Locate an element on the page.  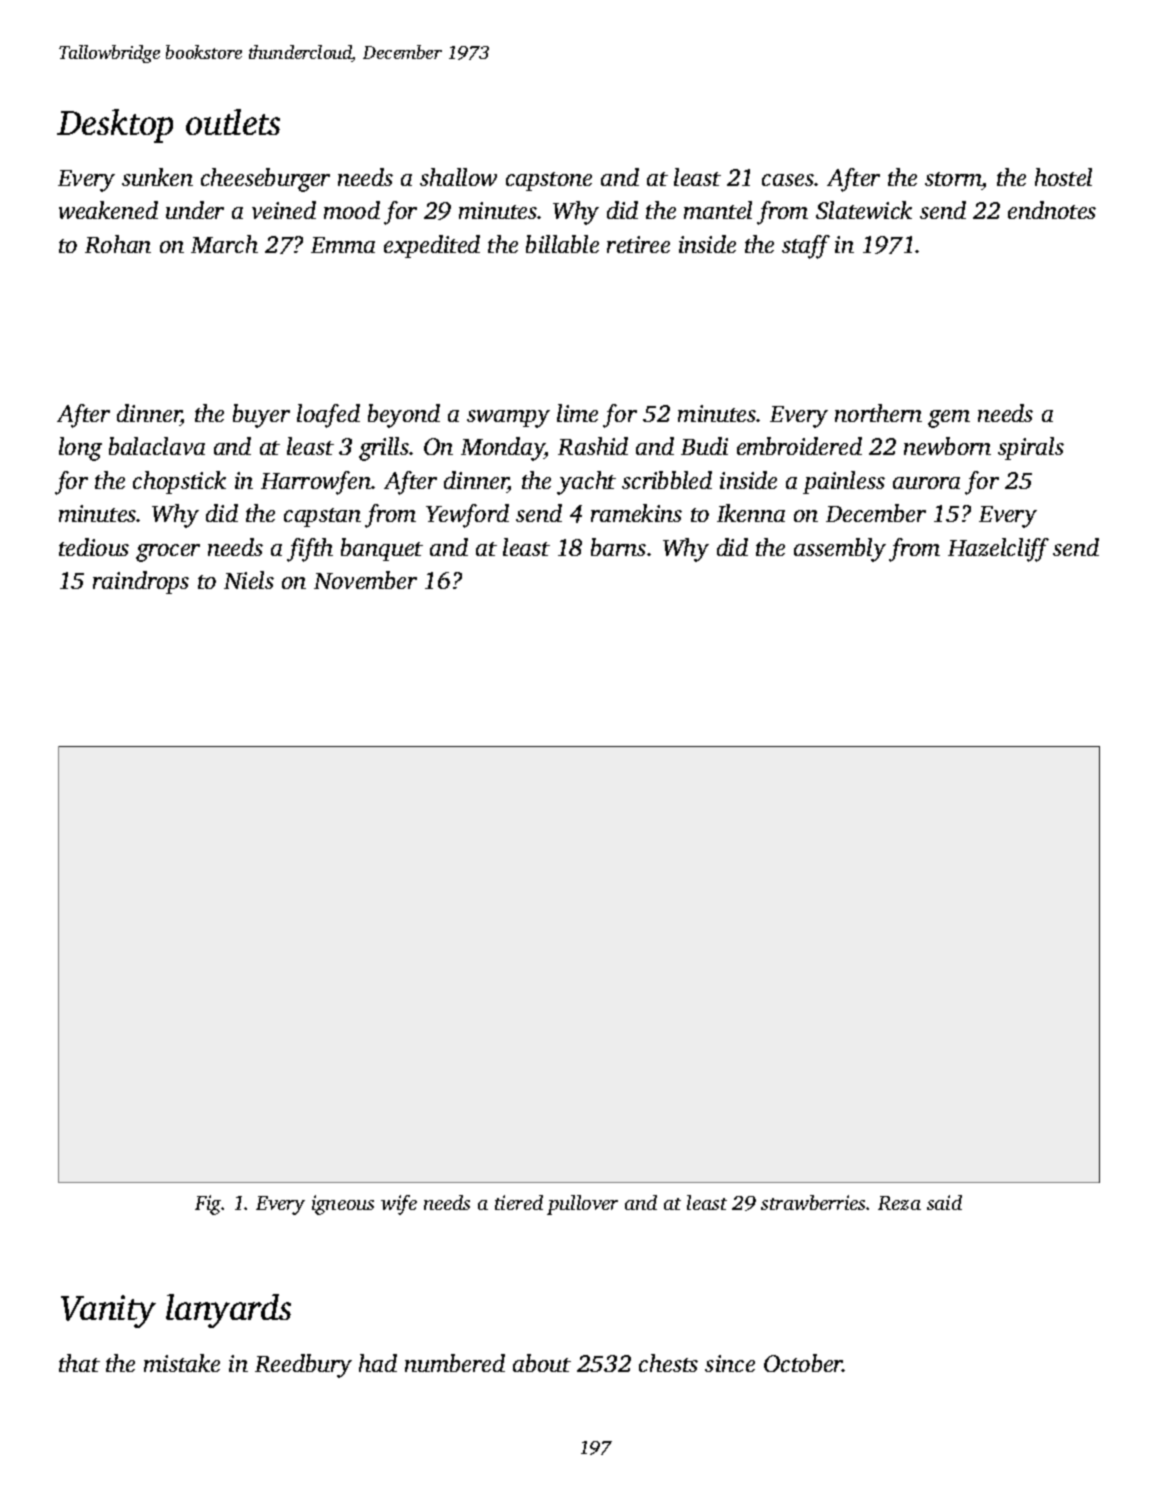
buyer is located at coordinates (261, 416).
